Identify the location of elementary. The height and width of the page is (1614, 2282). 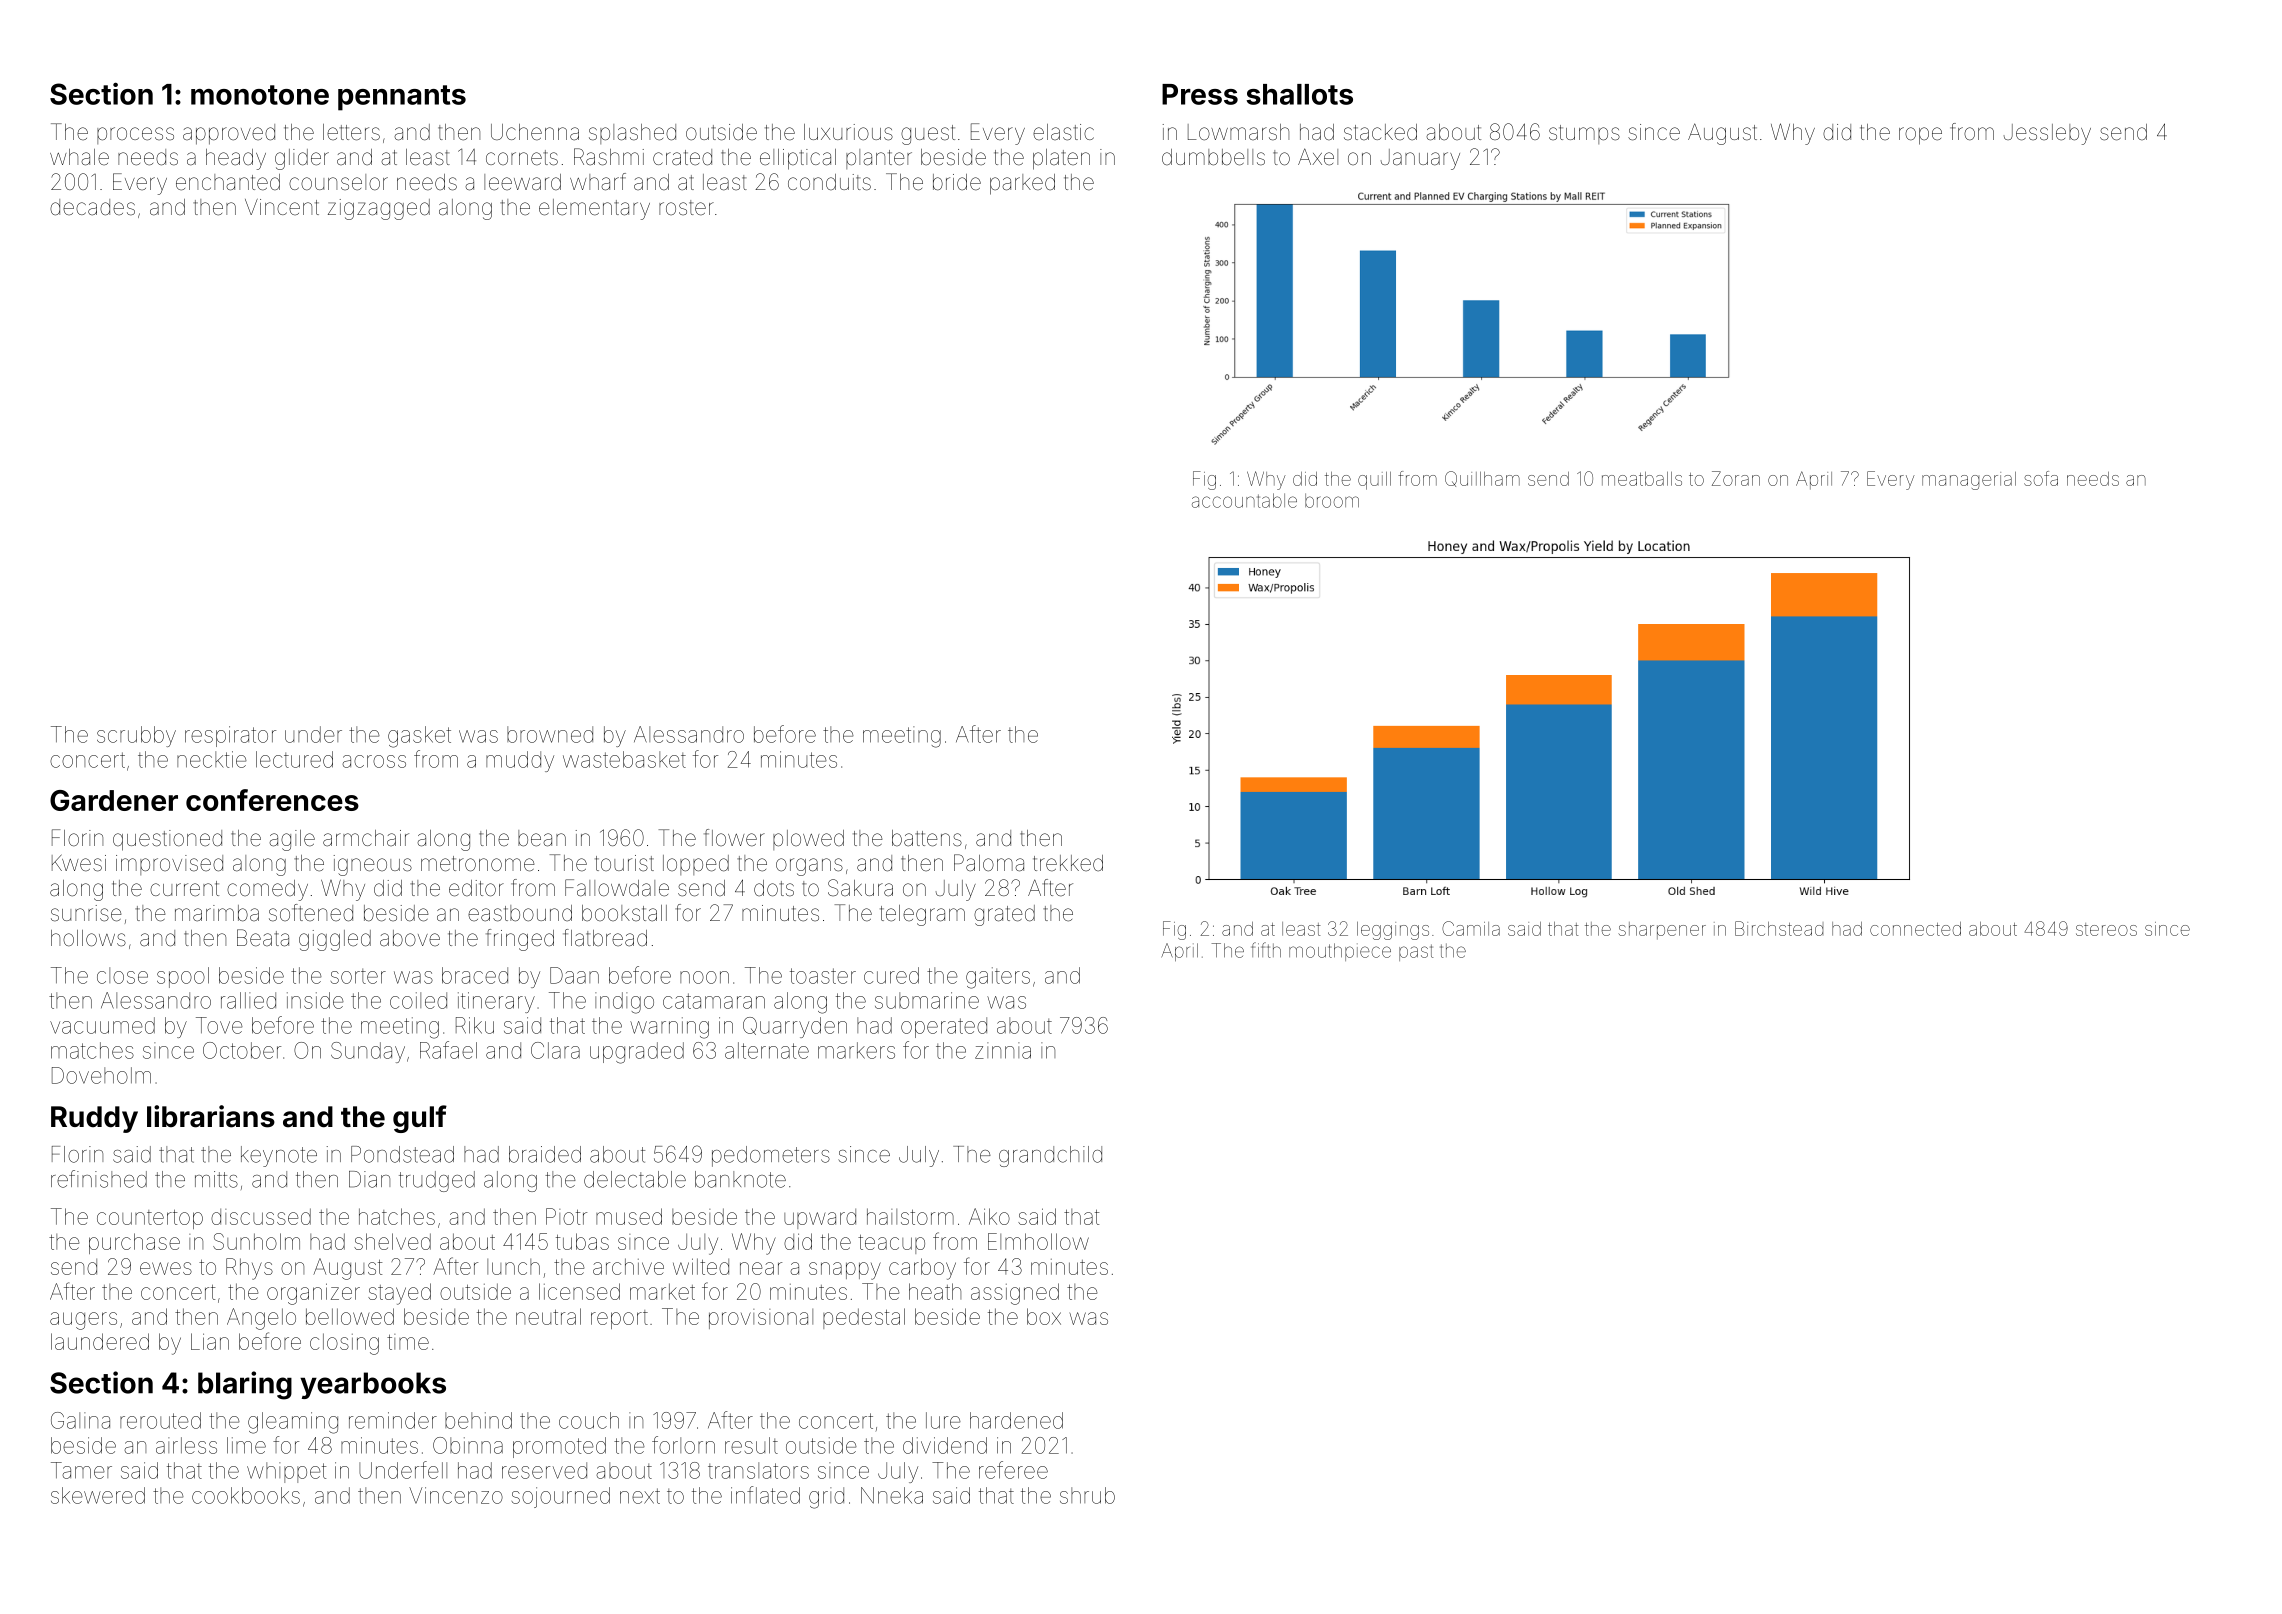
(594, 209).
